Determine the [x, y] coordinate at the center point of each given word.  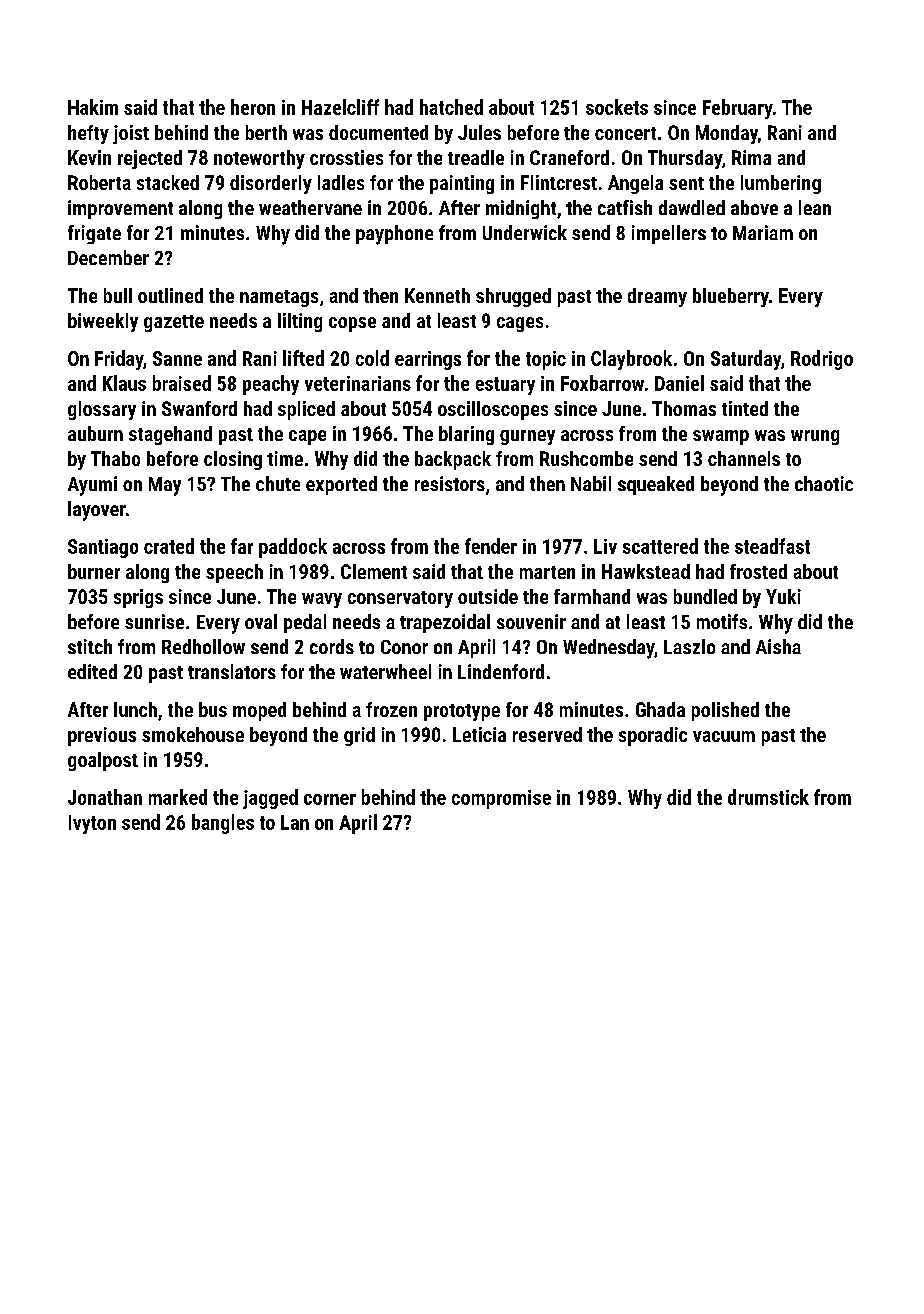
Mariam [763, 232]
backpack [453, 460]
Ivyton [92, 824]
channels [744, 458]
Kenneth [437, 295]
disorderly [271, 184]
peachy [271, 385]
